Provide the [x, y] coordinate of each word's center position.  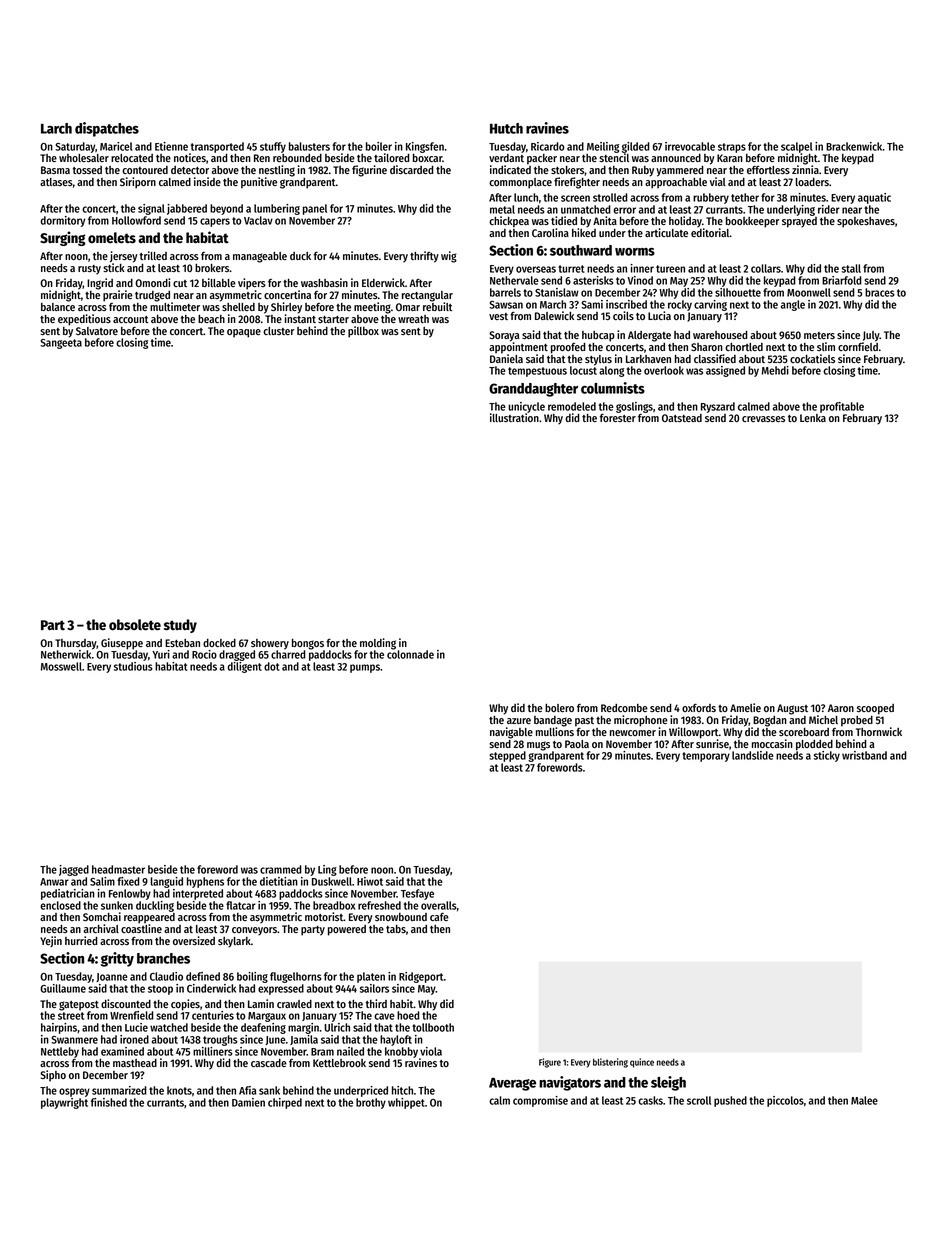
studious [133, 666]
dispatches [107, 129]
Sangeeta [61, 344]
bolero [559, 708]
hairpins [59, 1028]
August [792, 709]
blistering [610, 1063]
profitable [842, 407]
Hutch [506, 128]
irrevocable [690, 146]
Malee [864, 1100]
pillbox [363, 332]
